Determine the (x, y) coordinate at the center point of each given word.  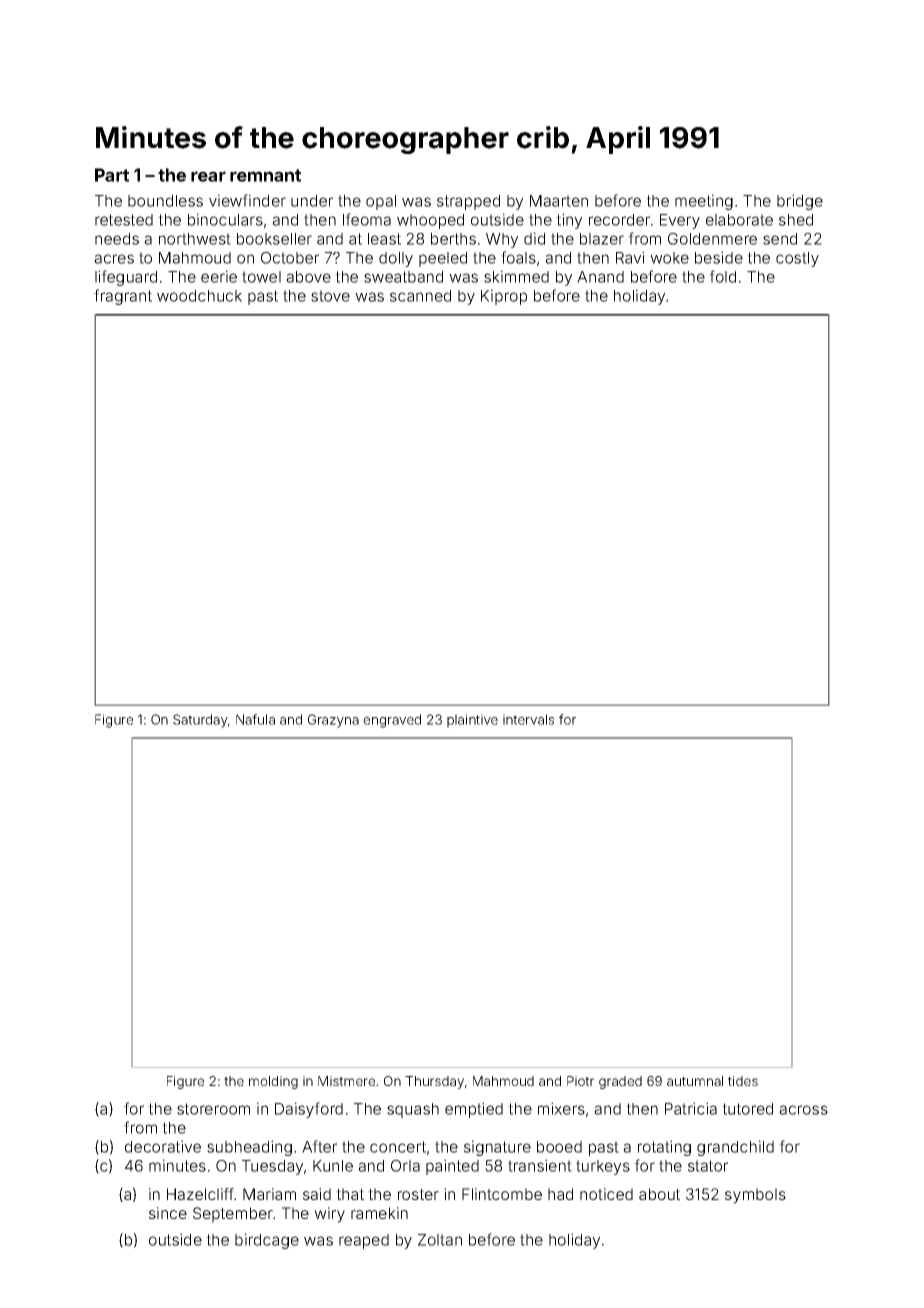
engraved (392, 721)
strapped (468, 202)
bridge (800, 202)
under (312, 201)
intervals (528, 719)
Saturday (200, 721)
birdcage (267, 1241)
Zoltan (440, 1240)
